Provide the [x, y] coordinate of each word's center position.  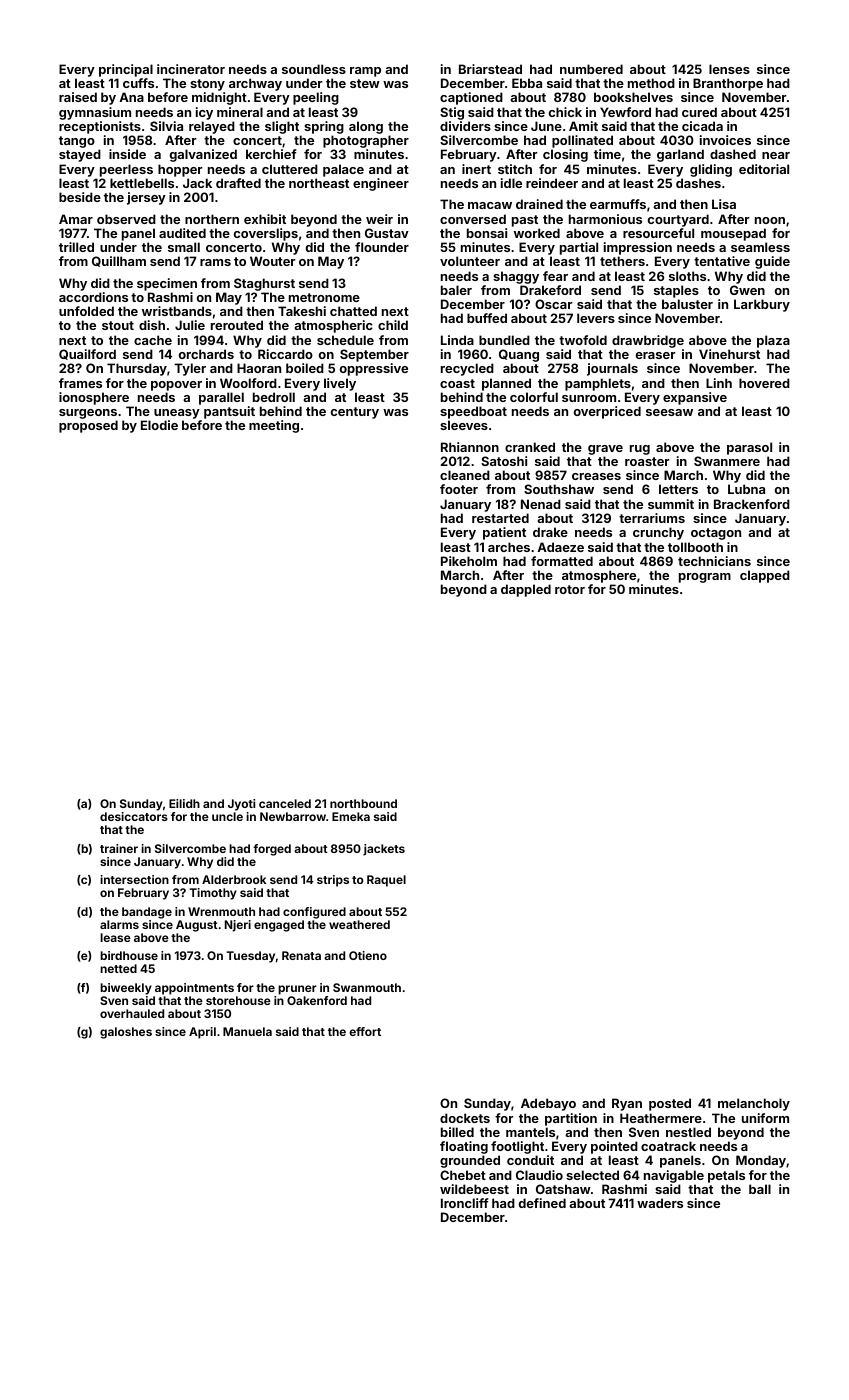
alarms [119, 924]
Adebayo [548, 1104]
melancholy [754, 1104]
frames [80, 383]
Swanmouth [367, 987]
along [366, 127]
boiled [305, 368]
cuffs [138, 83]
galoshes [126, 1033]
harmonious [605, 219]
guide [772, 262]
